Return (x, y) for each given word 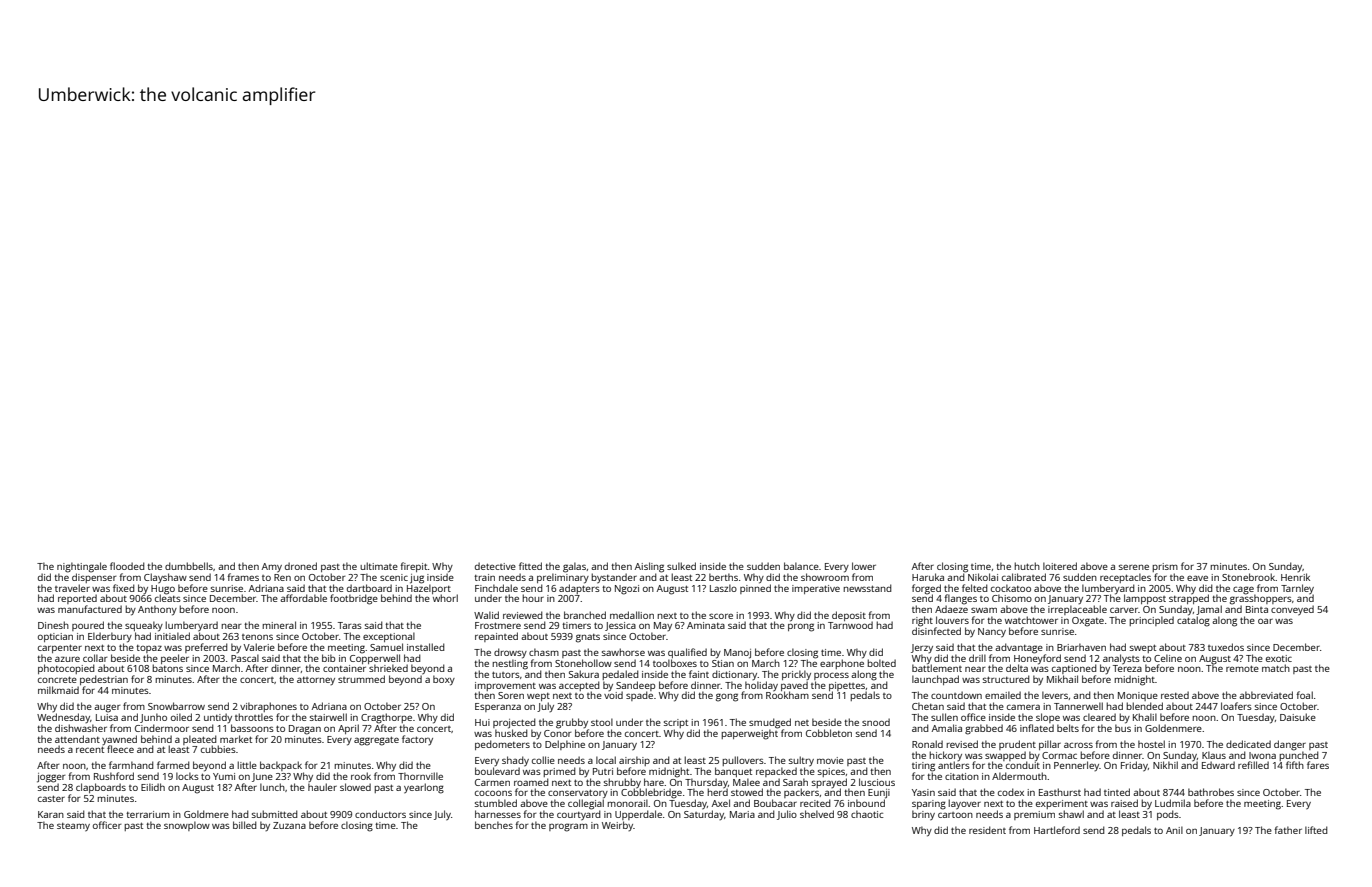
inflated (1037, 728)
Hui (482, 722)
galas (574, 567)
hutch (1027, 566)
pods (1168, 815)
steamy (73, 827)
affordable (303, 598)
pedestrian (104, 680)
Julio (787, 815)
